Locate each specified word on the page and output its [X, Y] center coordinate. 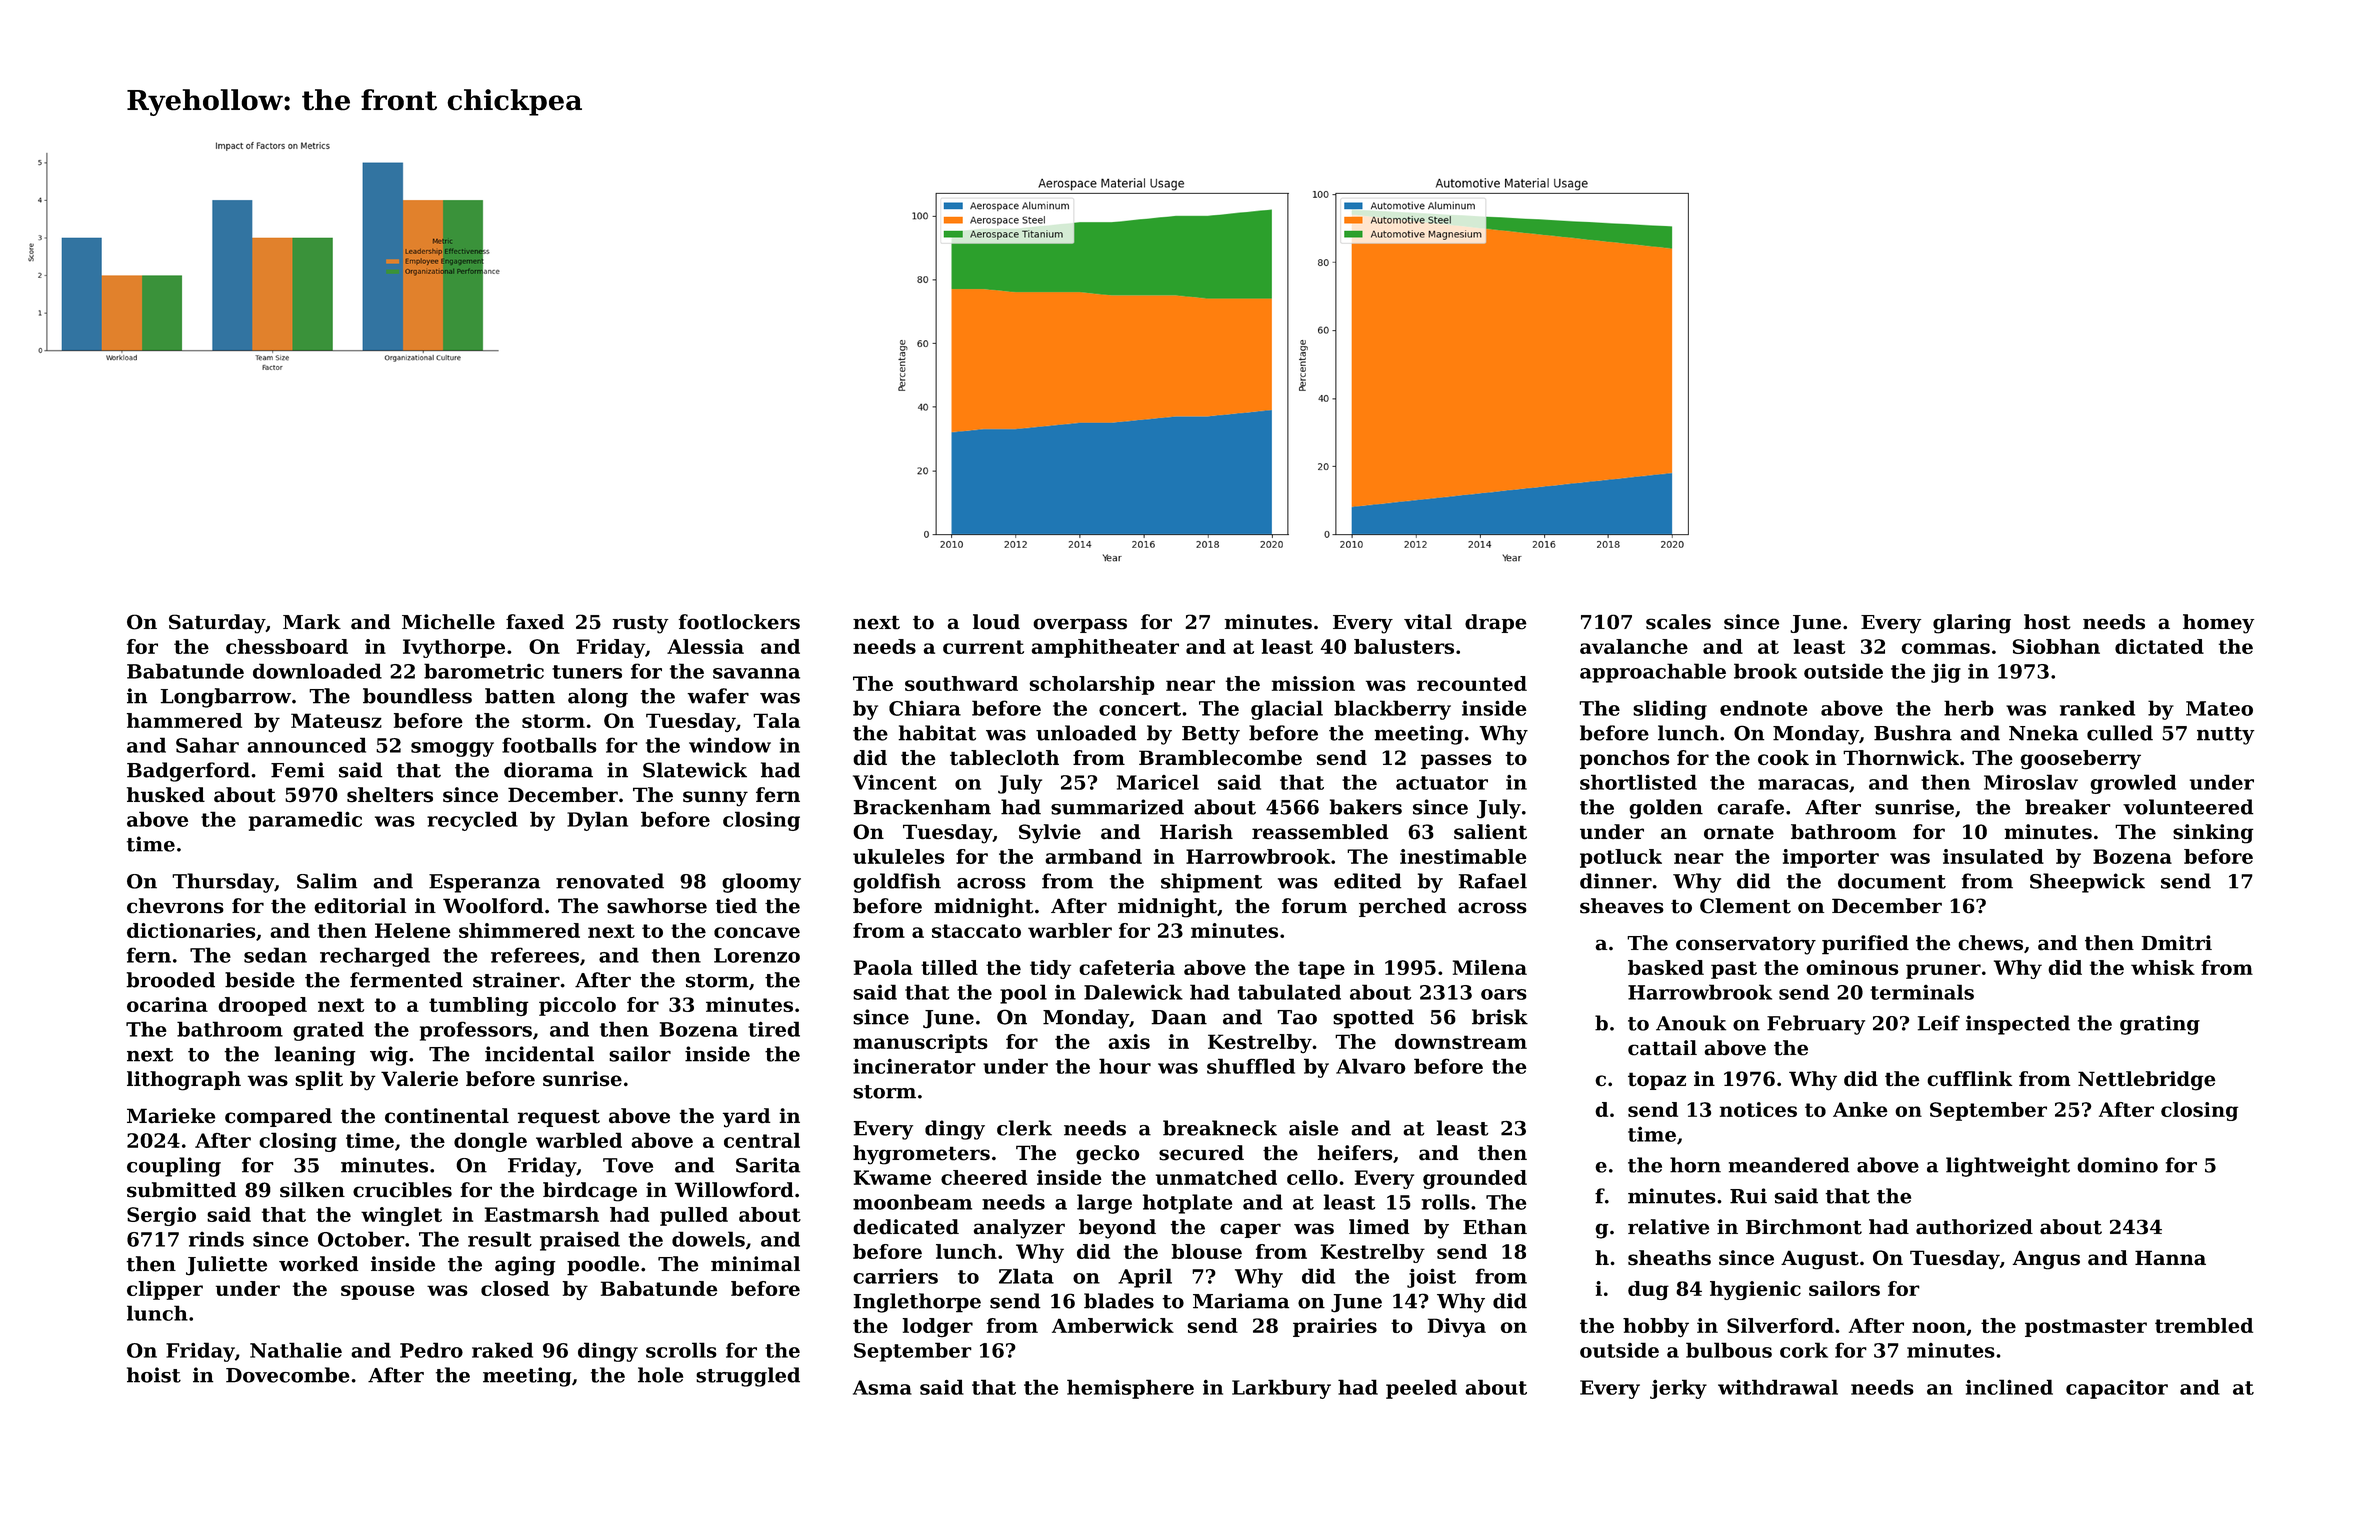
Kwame [892, 1177]
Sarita [768, 1165]
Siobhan [2056, 646]
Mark [312, 622]
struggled [748, 1377]
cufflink [1969, 1079]
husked [166, 795]
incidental [539, 1054]
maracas [1803, 784]
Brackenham [922, 807]
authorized [1974, 1227]
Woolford [493, 906]
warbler [1070, 930]
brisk [1500, 1017]
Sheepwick [2087, 883]
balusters [1404, 646]
